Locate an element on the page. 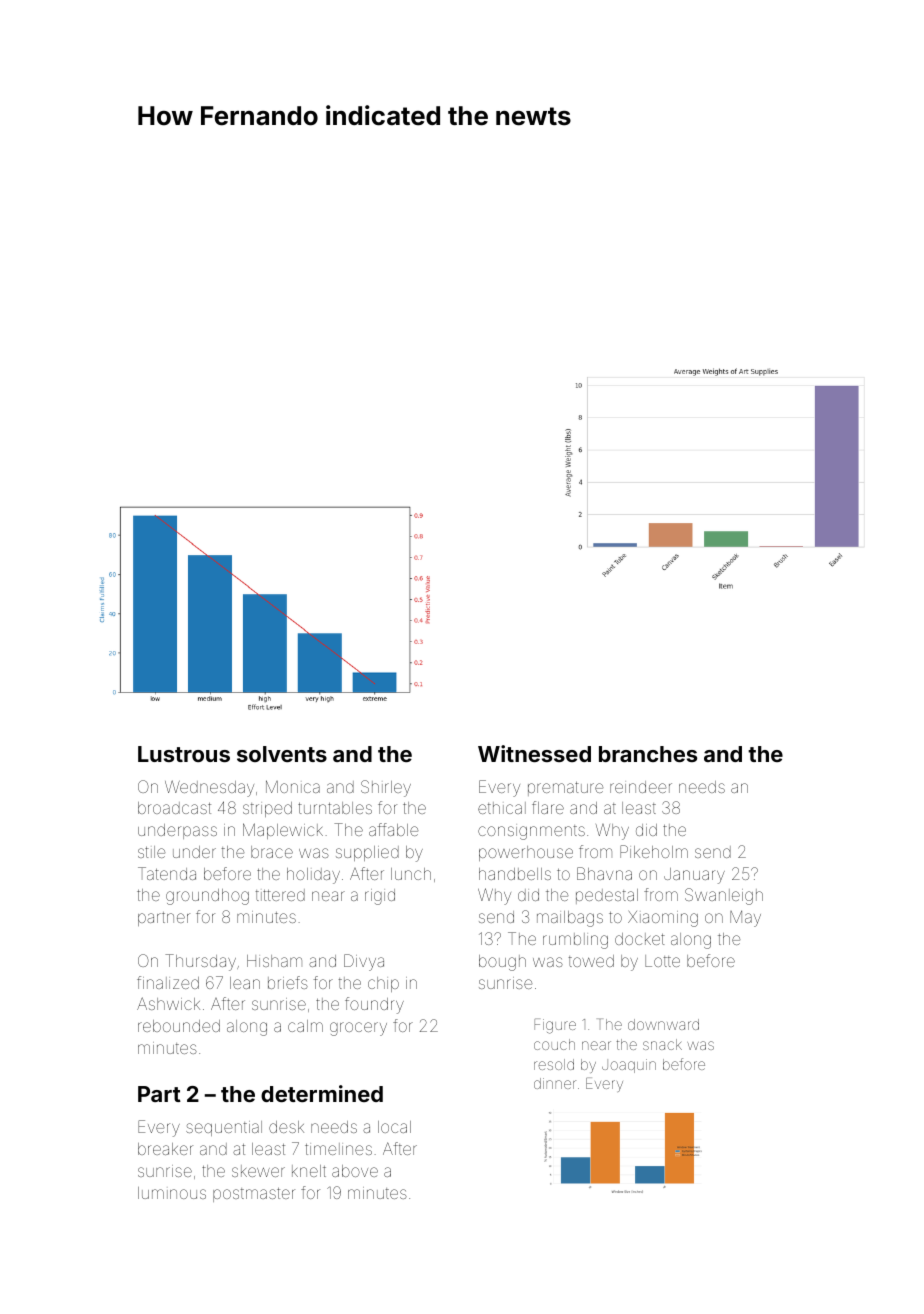 The height and width of the document is (1314, 924). Swanleigh is located at coordinates (724, 896).
